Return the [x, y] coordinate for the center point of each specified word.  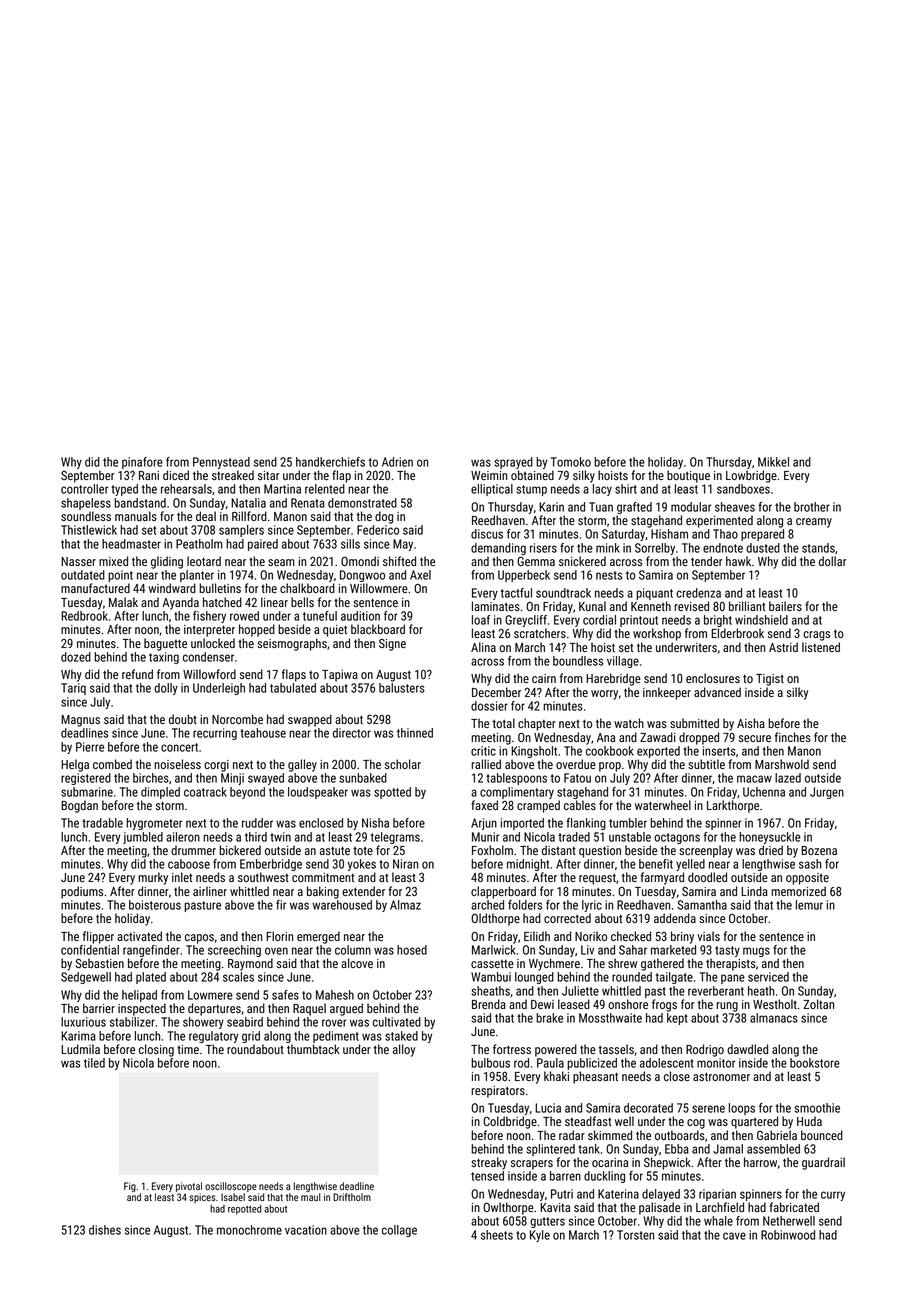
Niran [405, 864]
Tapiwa [340, 676]
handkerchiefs [330, 462]
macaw [754, 779]
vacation [306, 1230]
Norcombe [237, 719]
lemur [809, 905]
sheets [497, 1235]
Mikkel [773, 462]
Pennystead [221, 463]
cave [734, 1236]
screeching [234, 951]
